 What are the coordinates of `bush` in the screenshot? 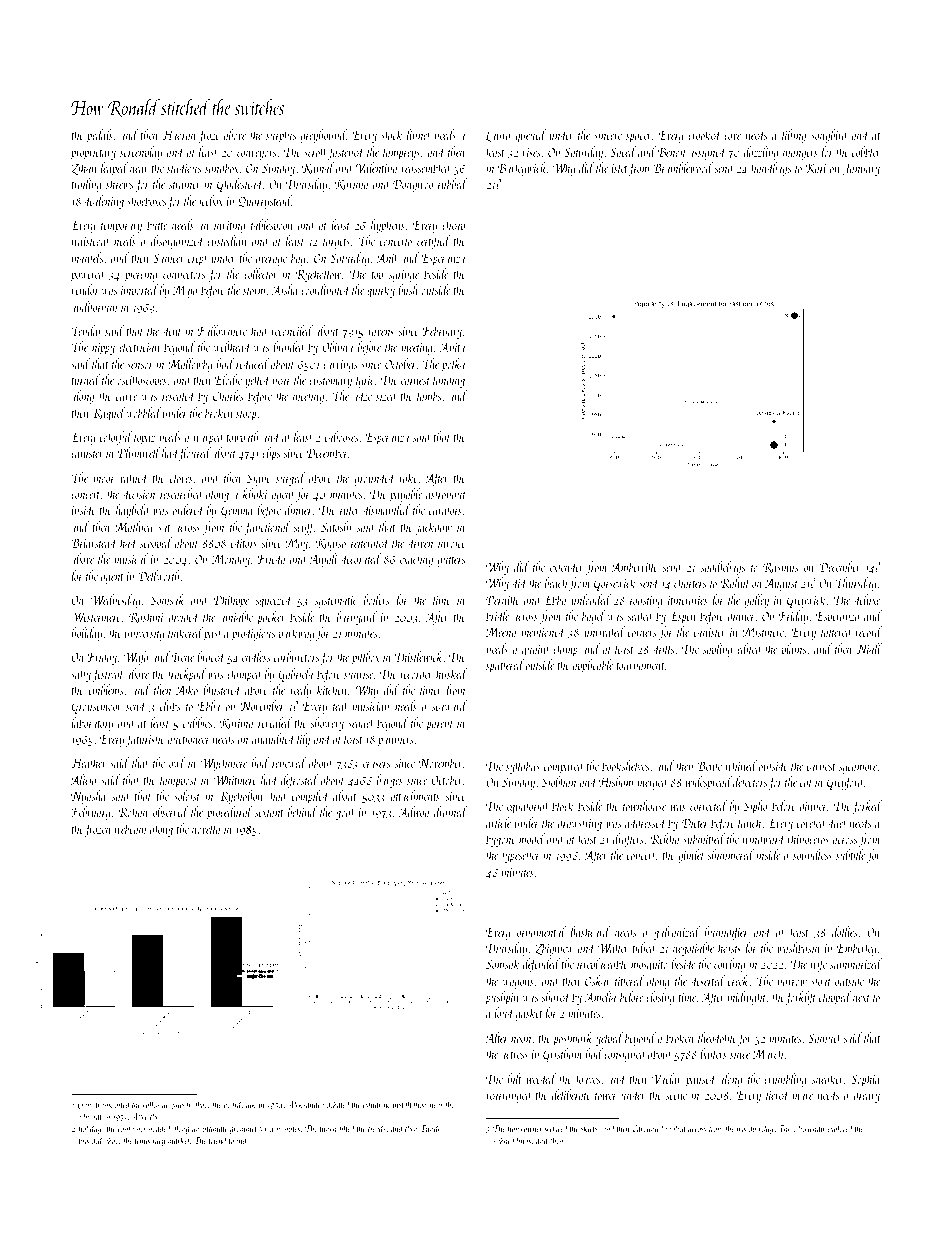 It's located at (408, 289).
